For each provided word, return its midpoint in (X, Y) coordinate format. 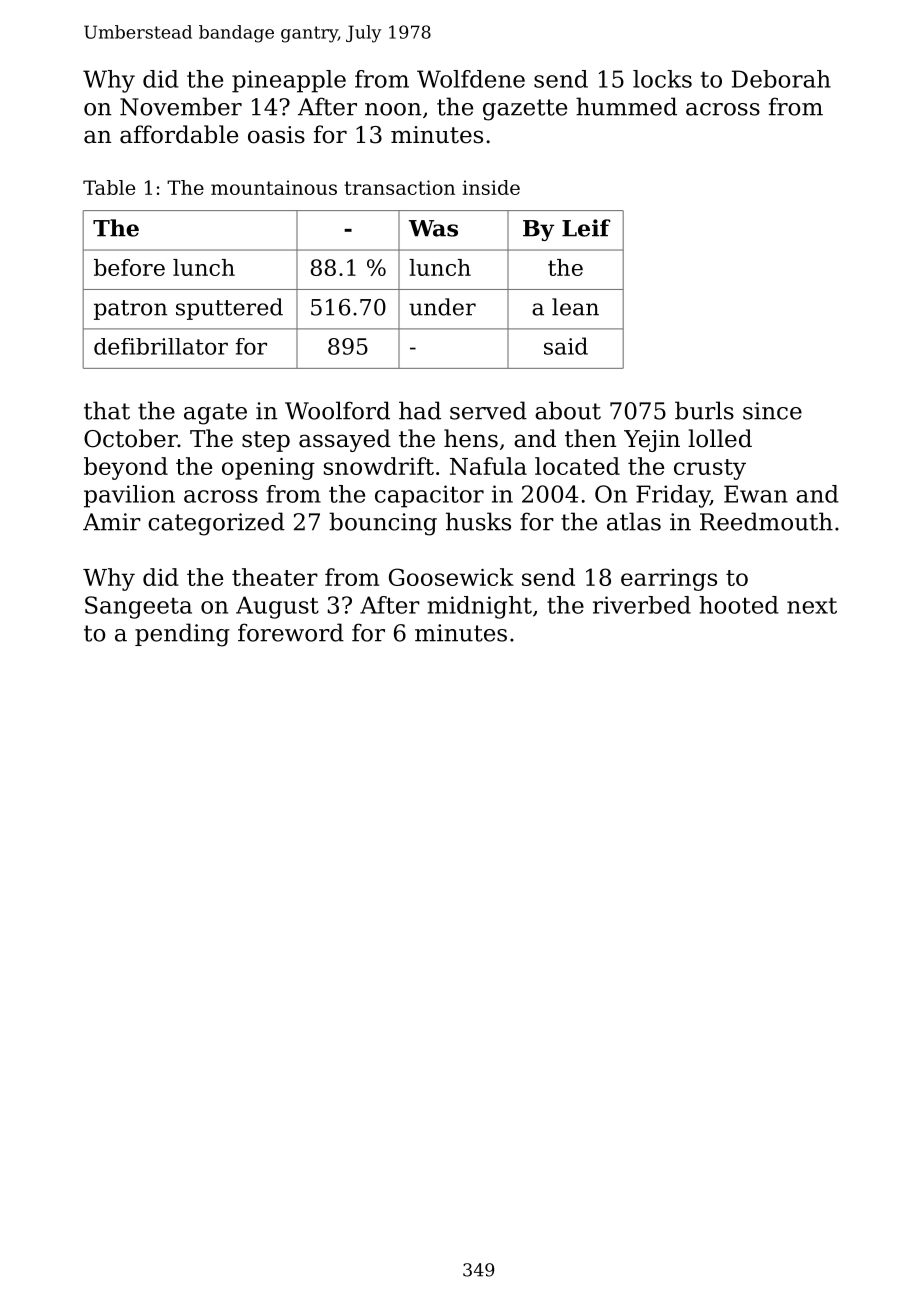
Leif (586, 228)
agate (215, 414)
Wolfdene (471, 79)
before (129, 267)
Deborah (781, 79)
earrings (669, 580)
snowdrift (379, 466)
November (181, 106)
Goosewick (451, 577)
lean (575, 307)
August (277, 607)
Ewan (756, 494)
